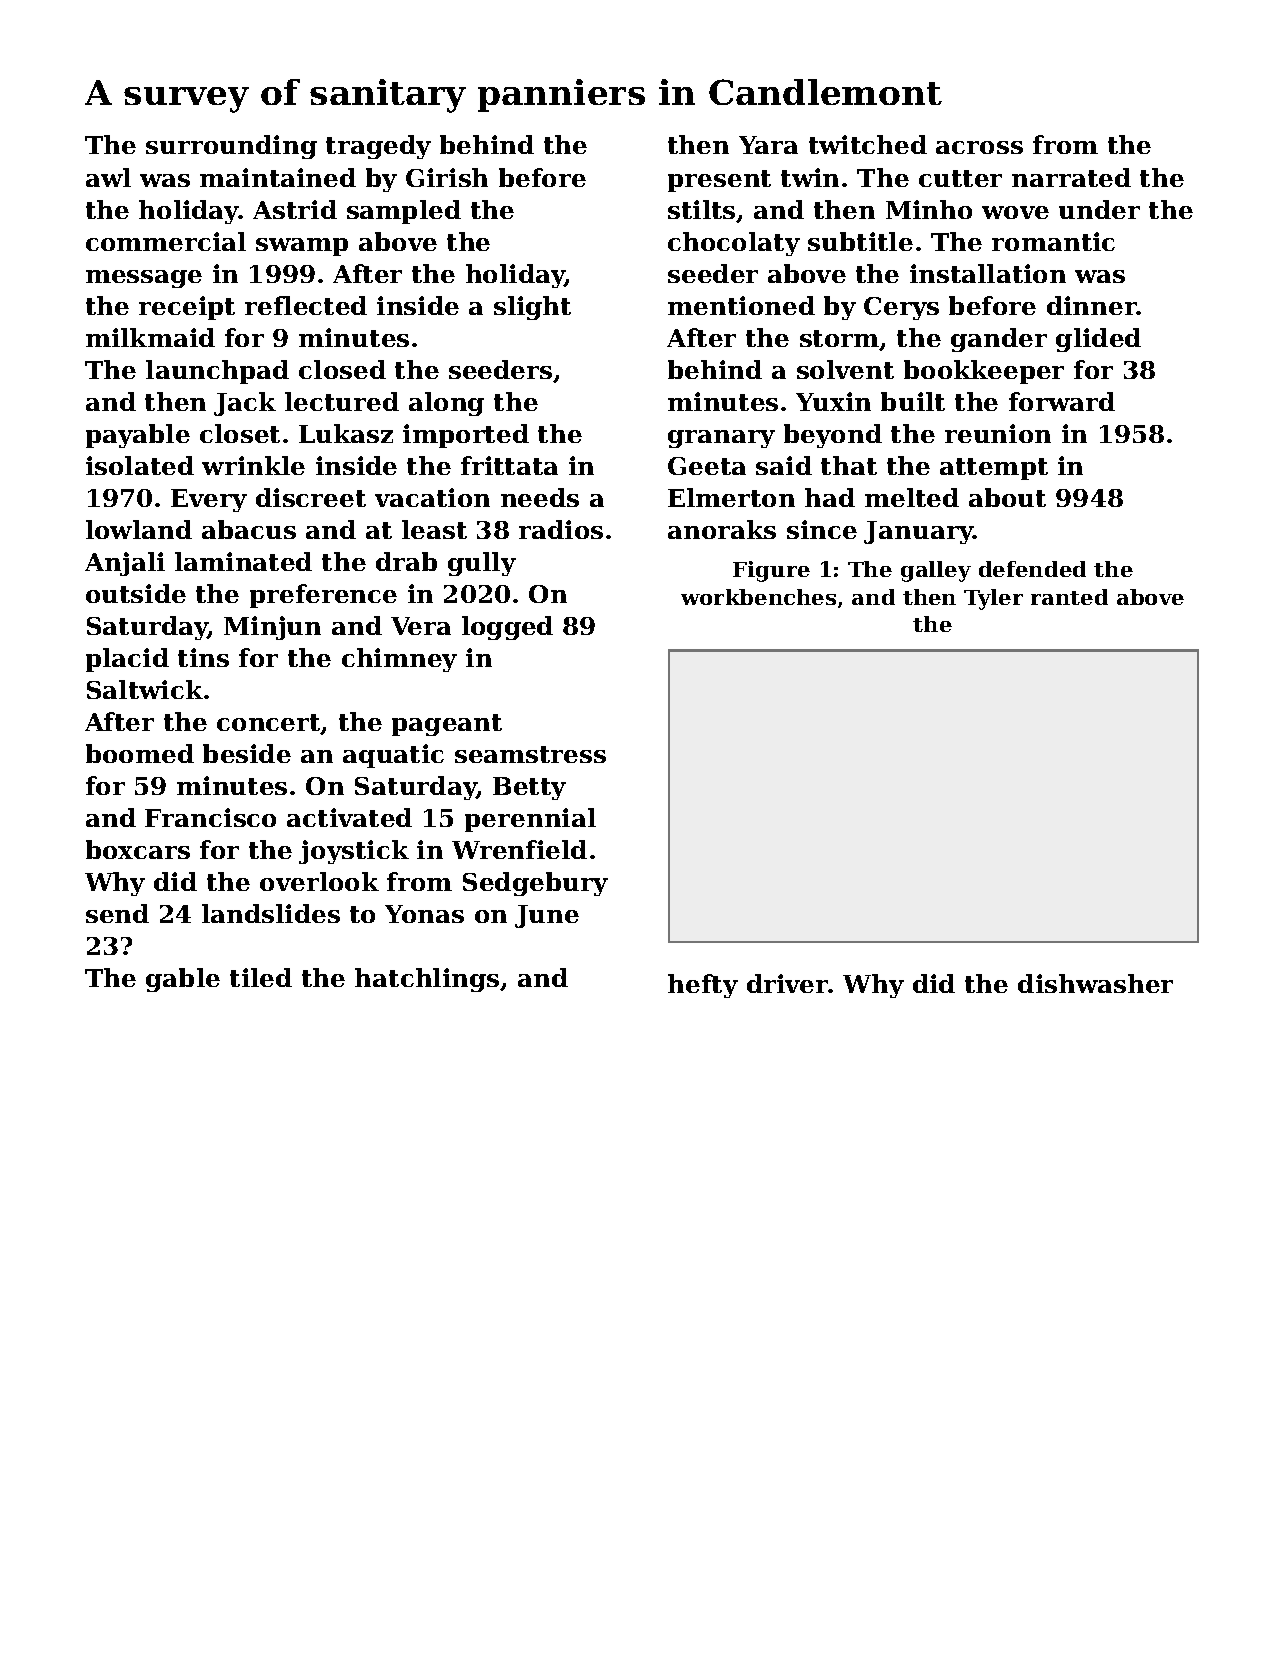  I want to click on outside, so click(136, 593).
